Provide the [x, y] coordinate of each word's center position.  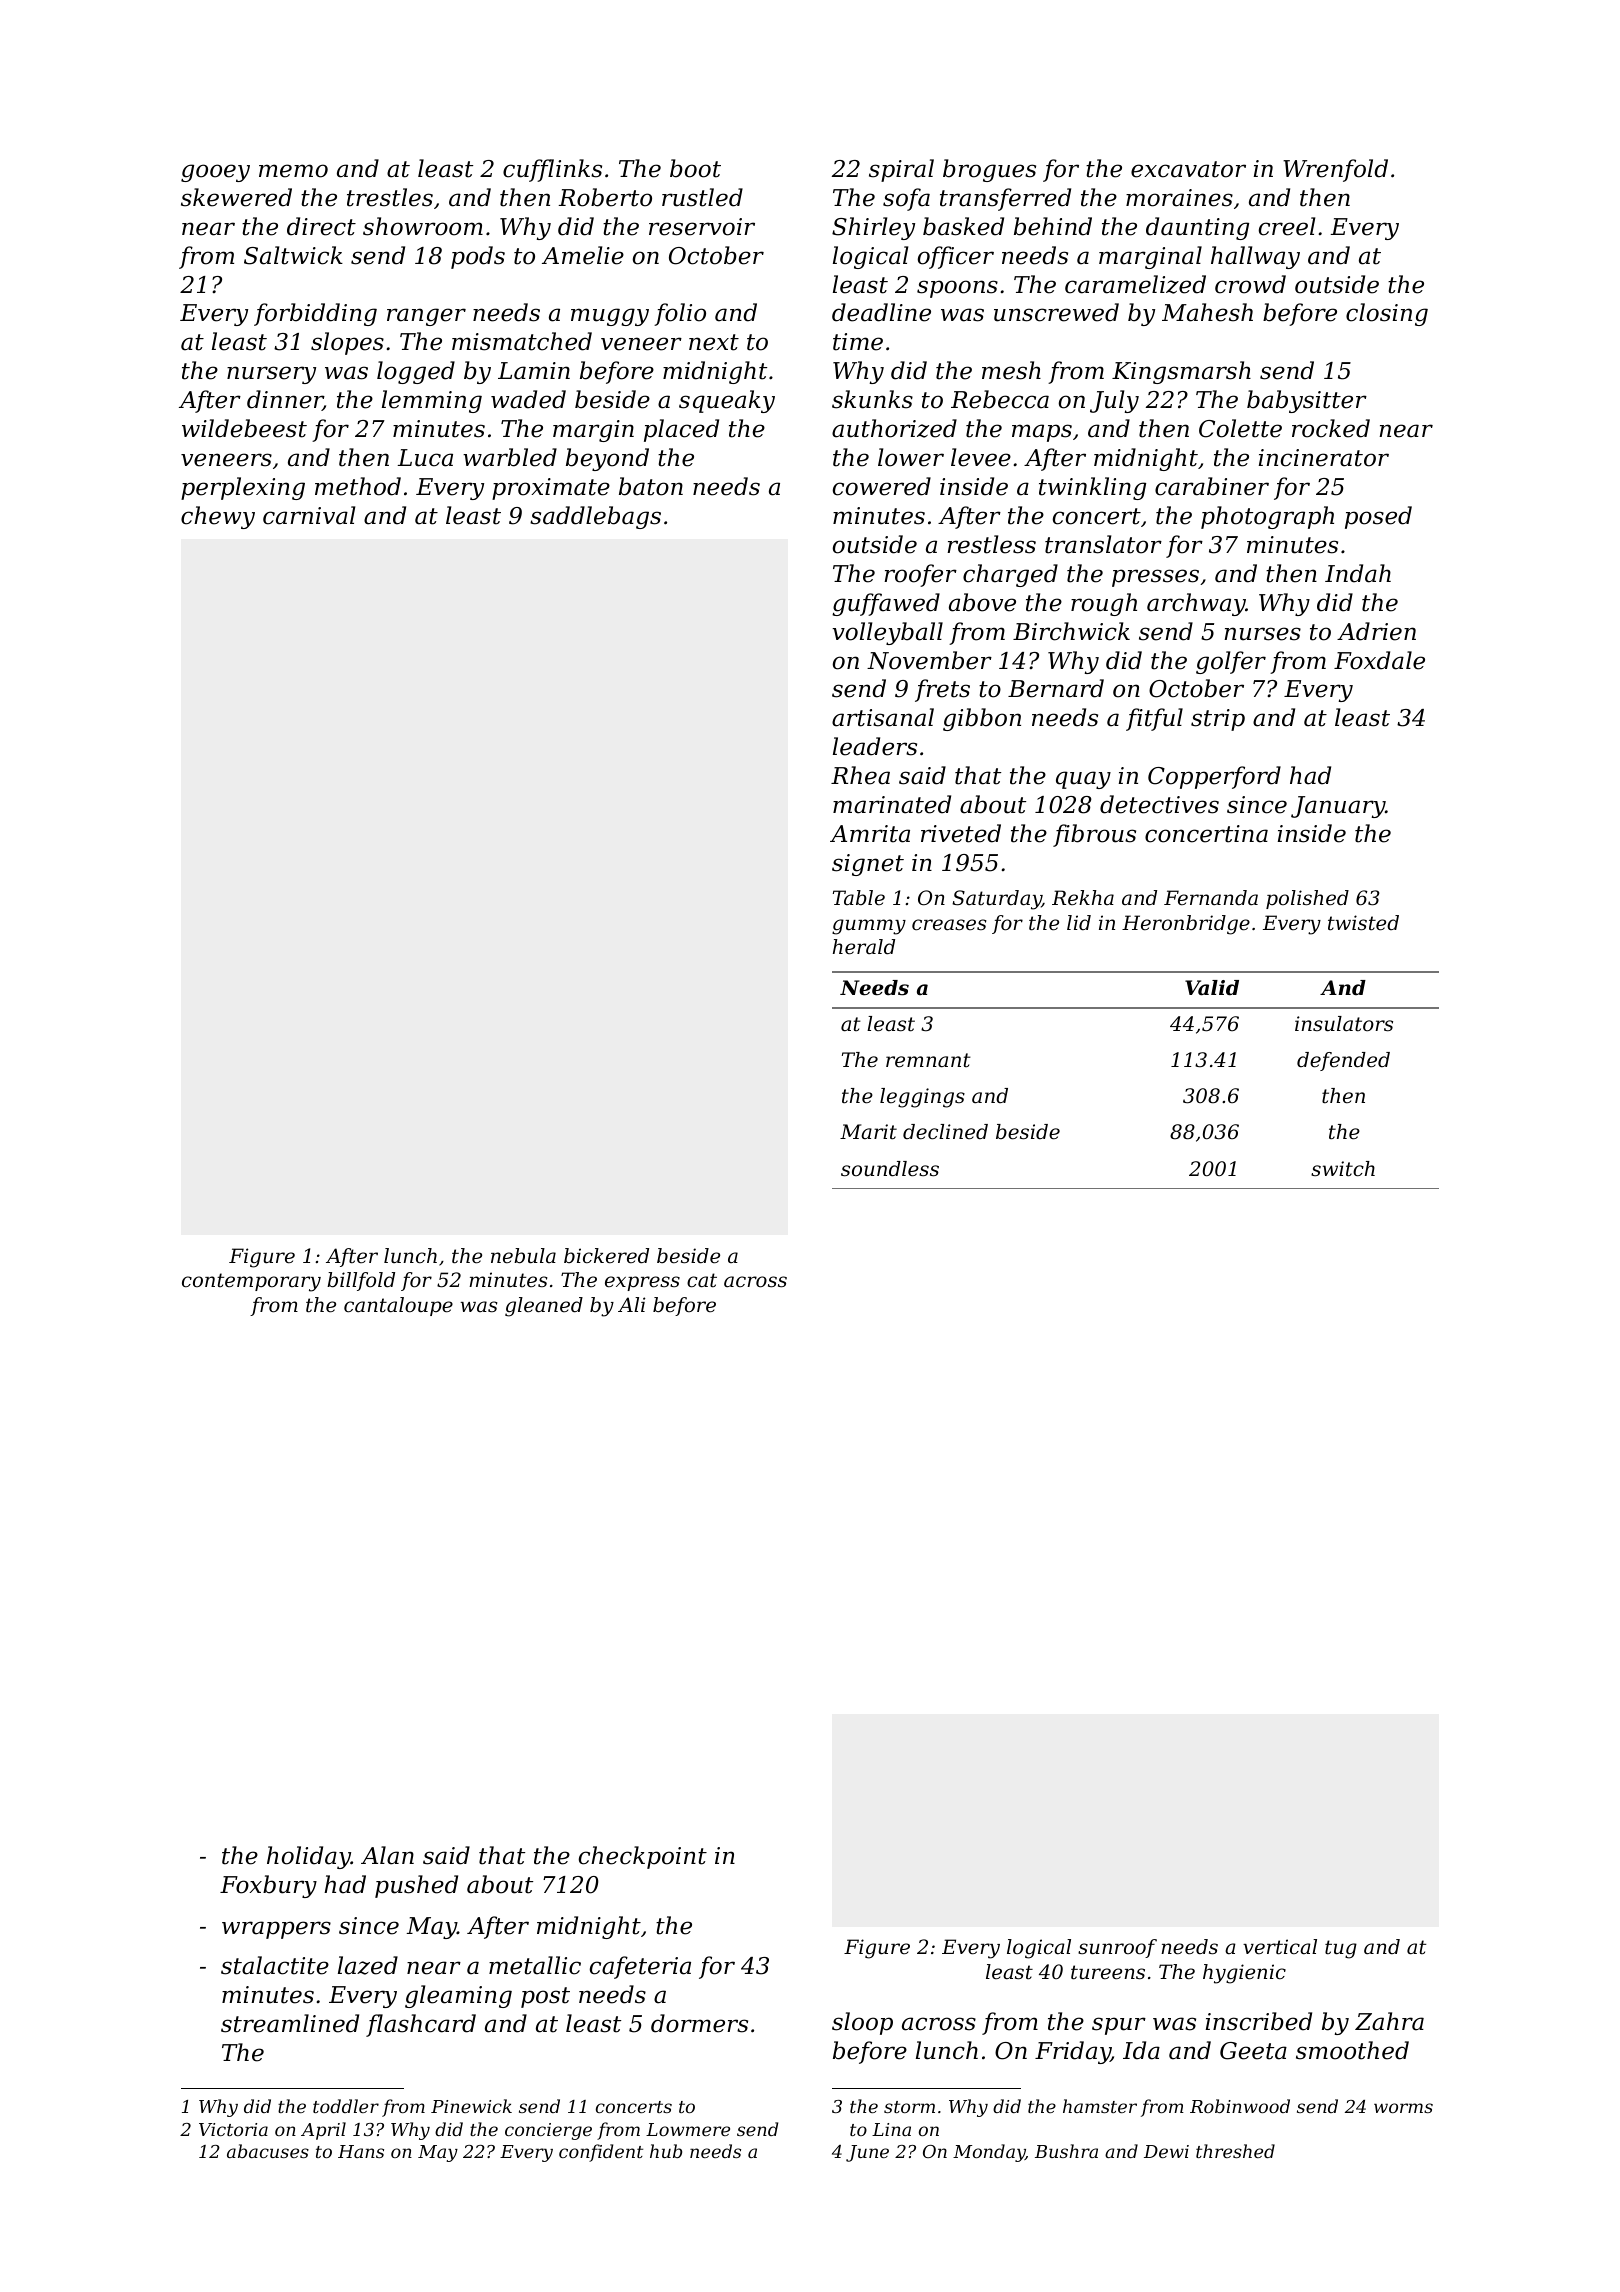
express [642, 1283]
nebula [523, 1256]
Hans [361, 2151]
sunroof [1117, 1948]
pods [478, 257]
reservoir [702, 227]
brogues [989, 170]
